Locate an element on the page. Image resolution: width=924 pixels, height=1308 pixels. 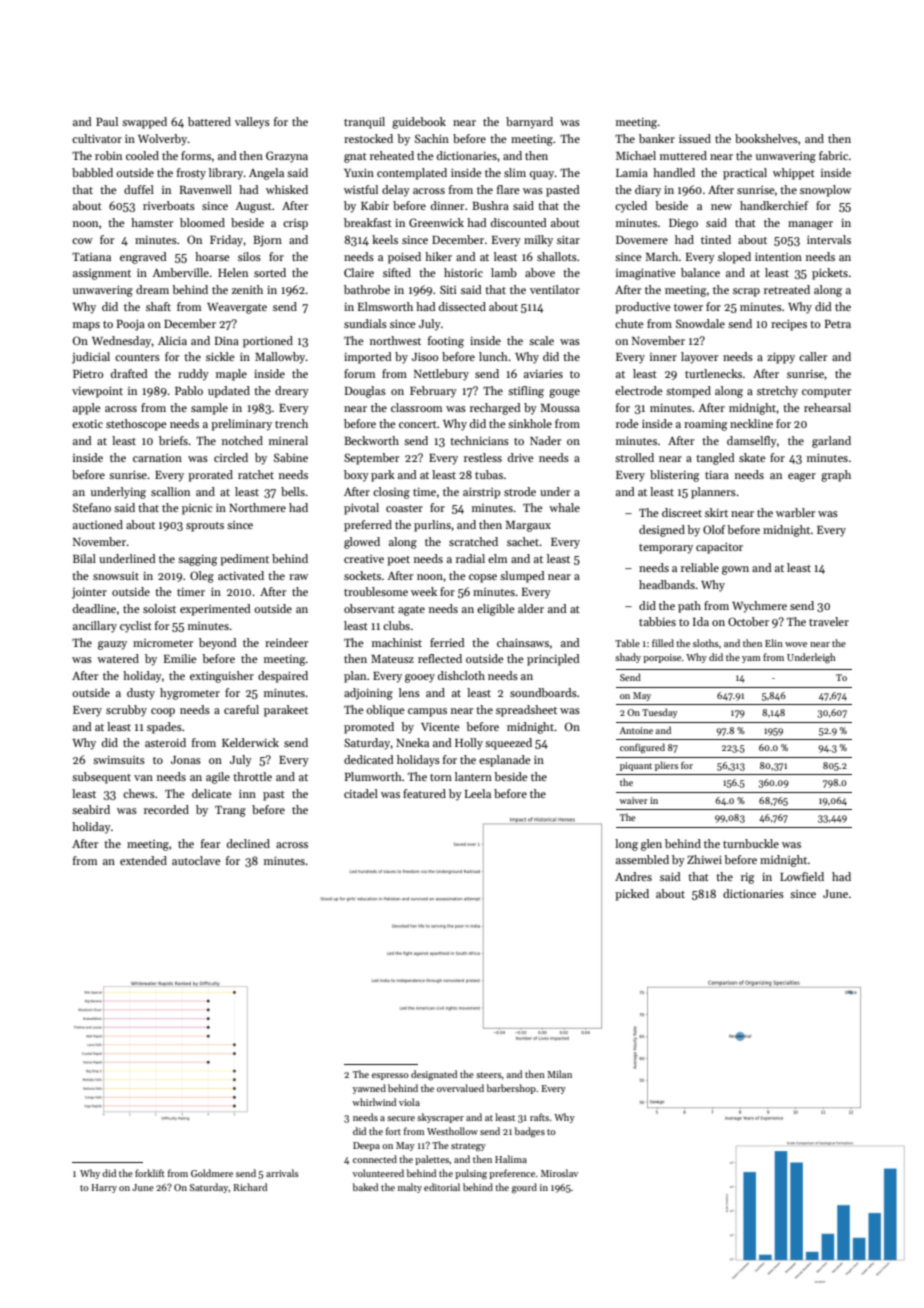
picnic is located at coordinates (197, 509).
